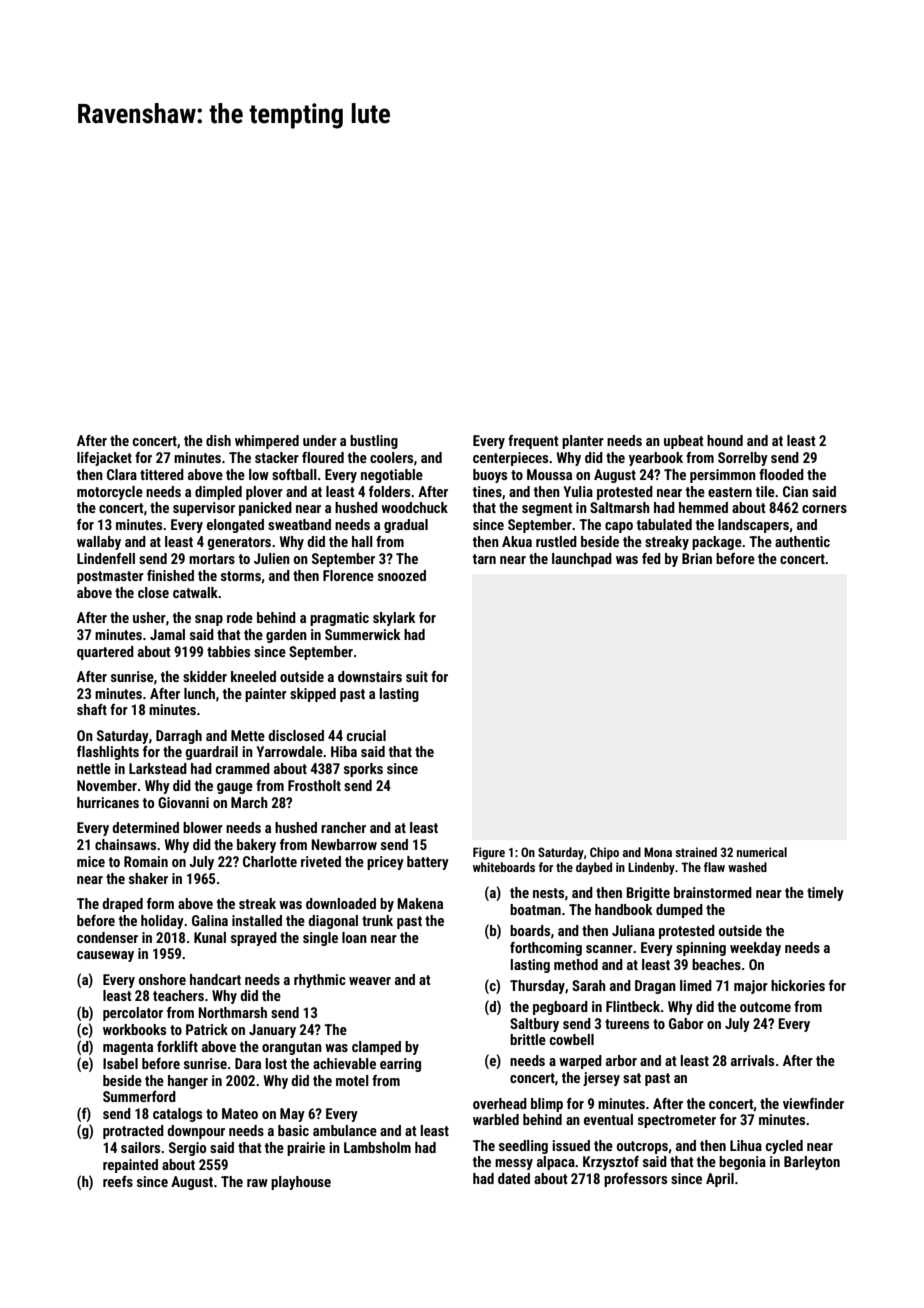 The height and width of the page is (1308, 924). What do you see at coordinates (320, 440) in the page?
I see `under` at bounding box center [320, 440].
